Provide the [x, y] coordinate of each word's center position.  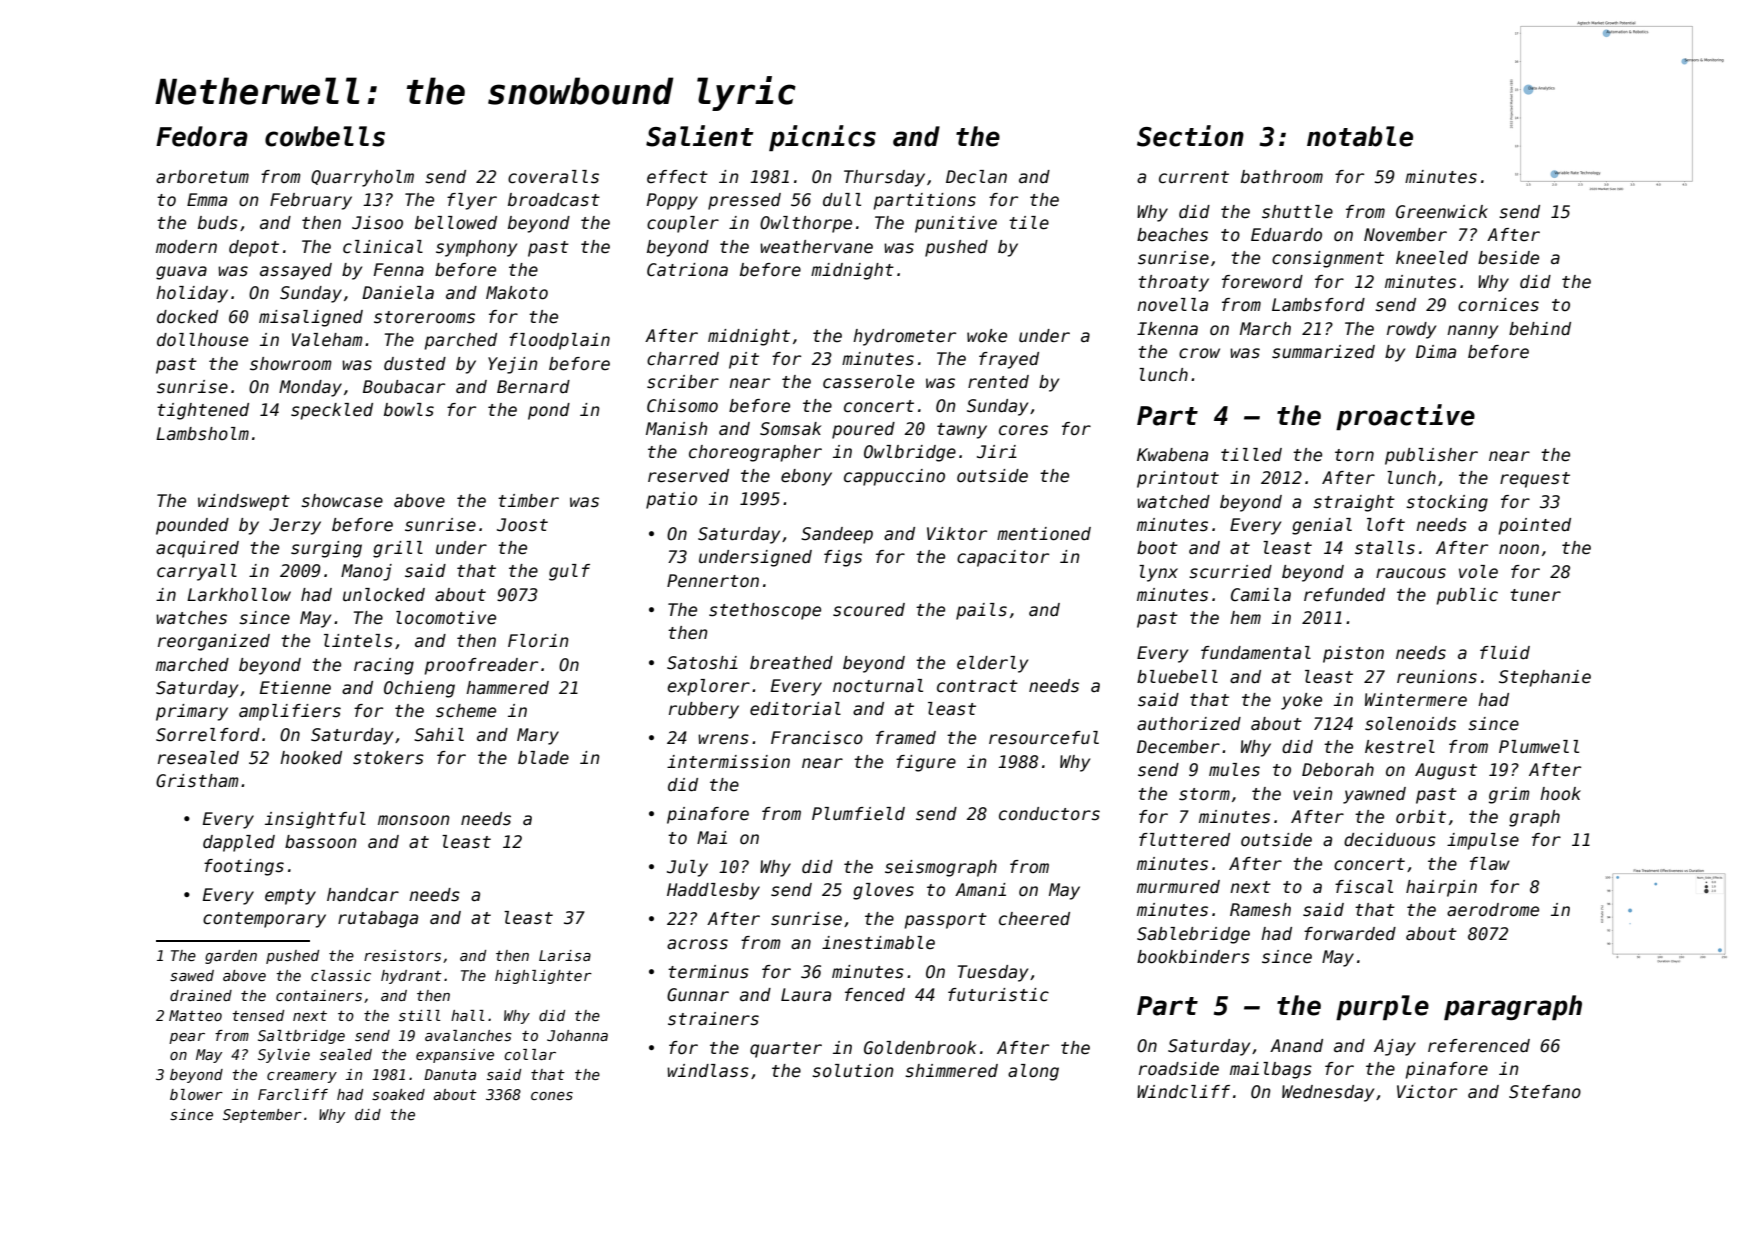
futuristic [998, 995]
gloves [883, 891]
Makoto [517, 293]
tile [1029, 223]
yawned [1374, 795]
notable [1360, 136]
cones [552, 1096]
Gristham [197, 781]
